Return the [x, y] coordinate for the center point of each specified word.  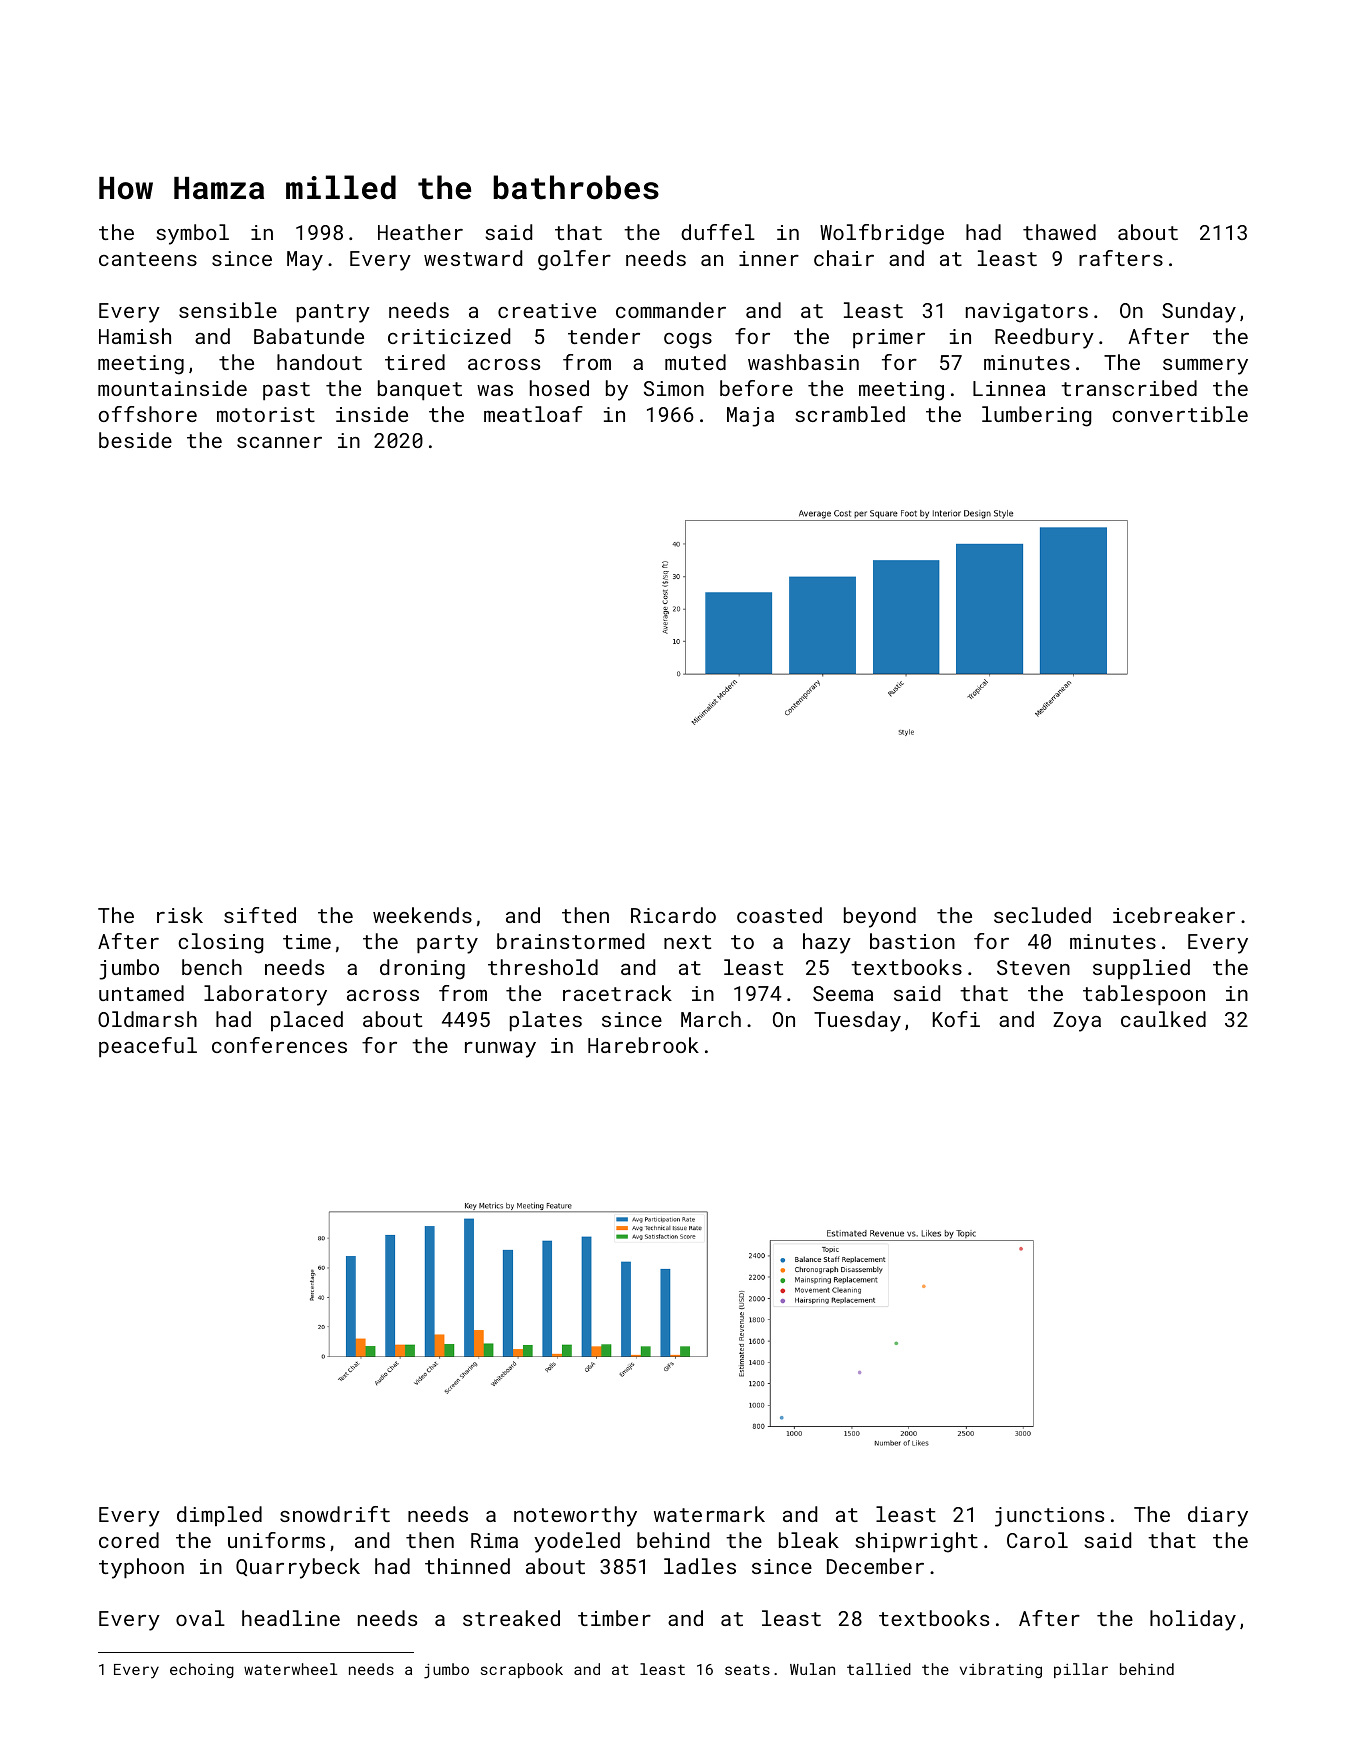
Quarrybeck [298, 1568]
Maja [750, 417]
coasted [779, 915]
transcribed [1129, 388]
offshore [148, 414]
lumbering [1036, 416]
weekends [422, 915]
